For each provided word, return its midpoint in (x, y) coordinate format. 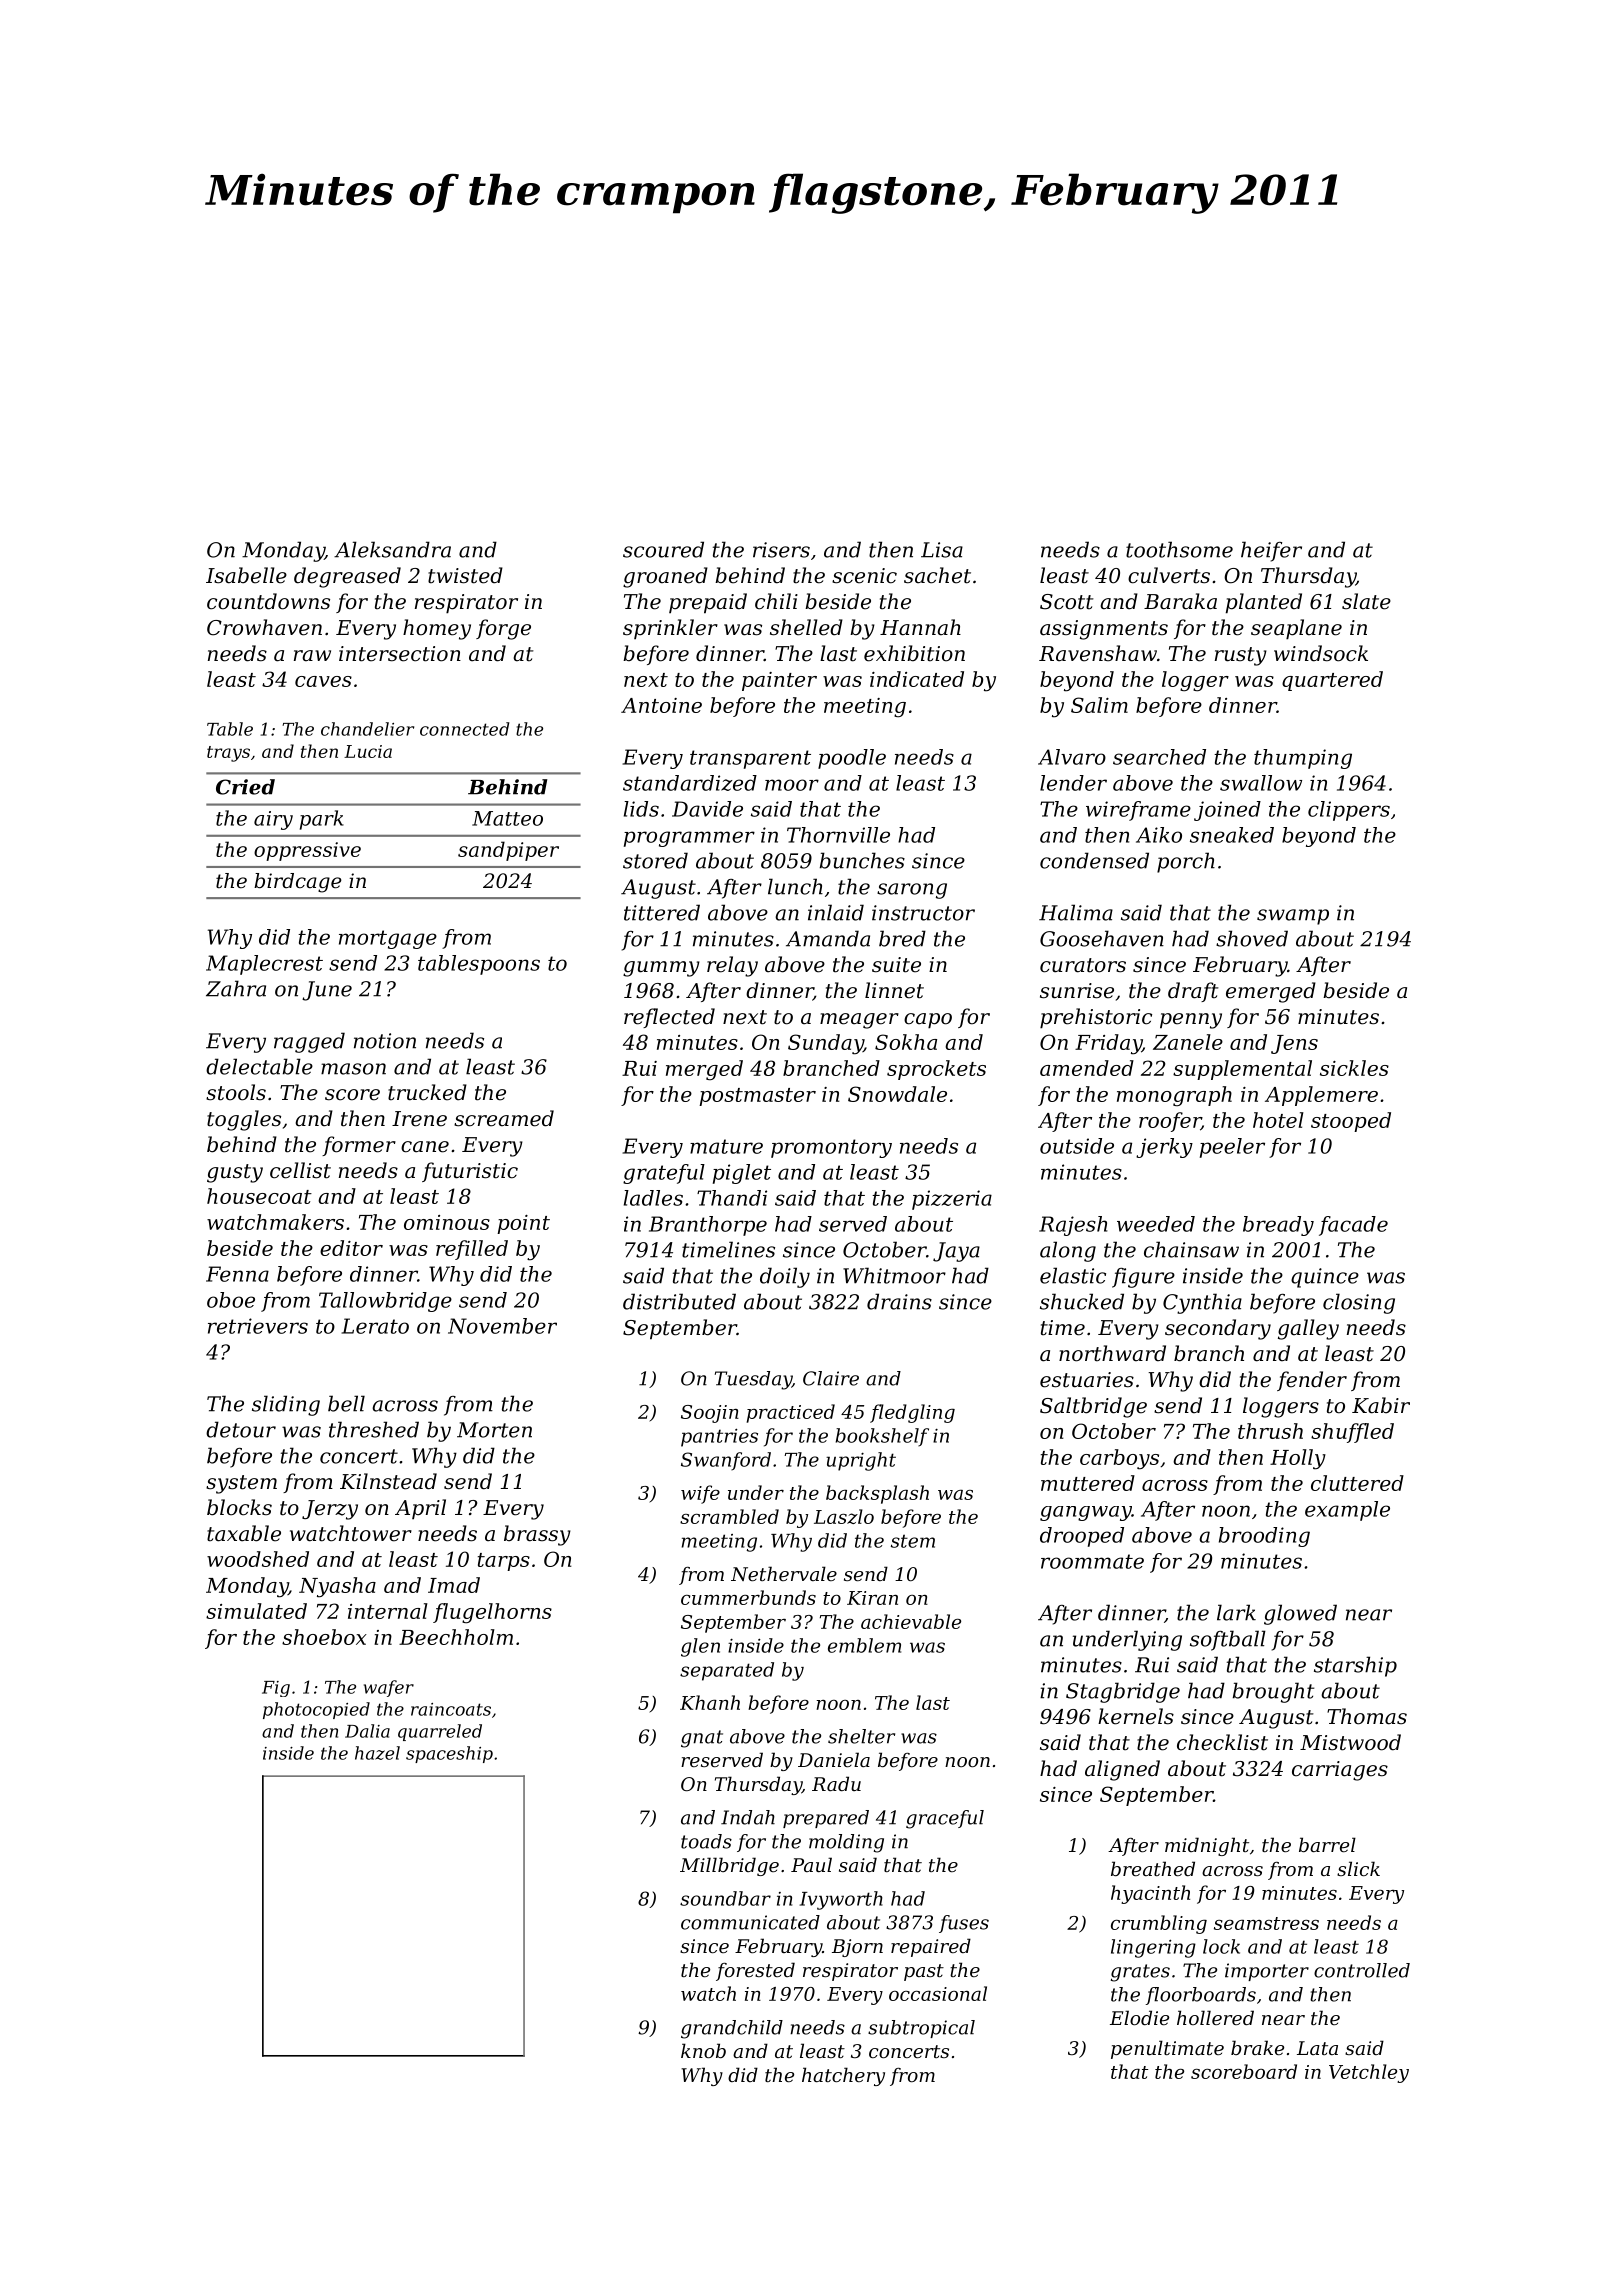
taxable (244, 1533)
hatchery (843, 2076)
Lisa (942, 550)
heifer (1271, 551)
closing (1359, 1303)
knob (703, 2050)
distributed (679, 1301)
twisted (465, 575)
